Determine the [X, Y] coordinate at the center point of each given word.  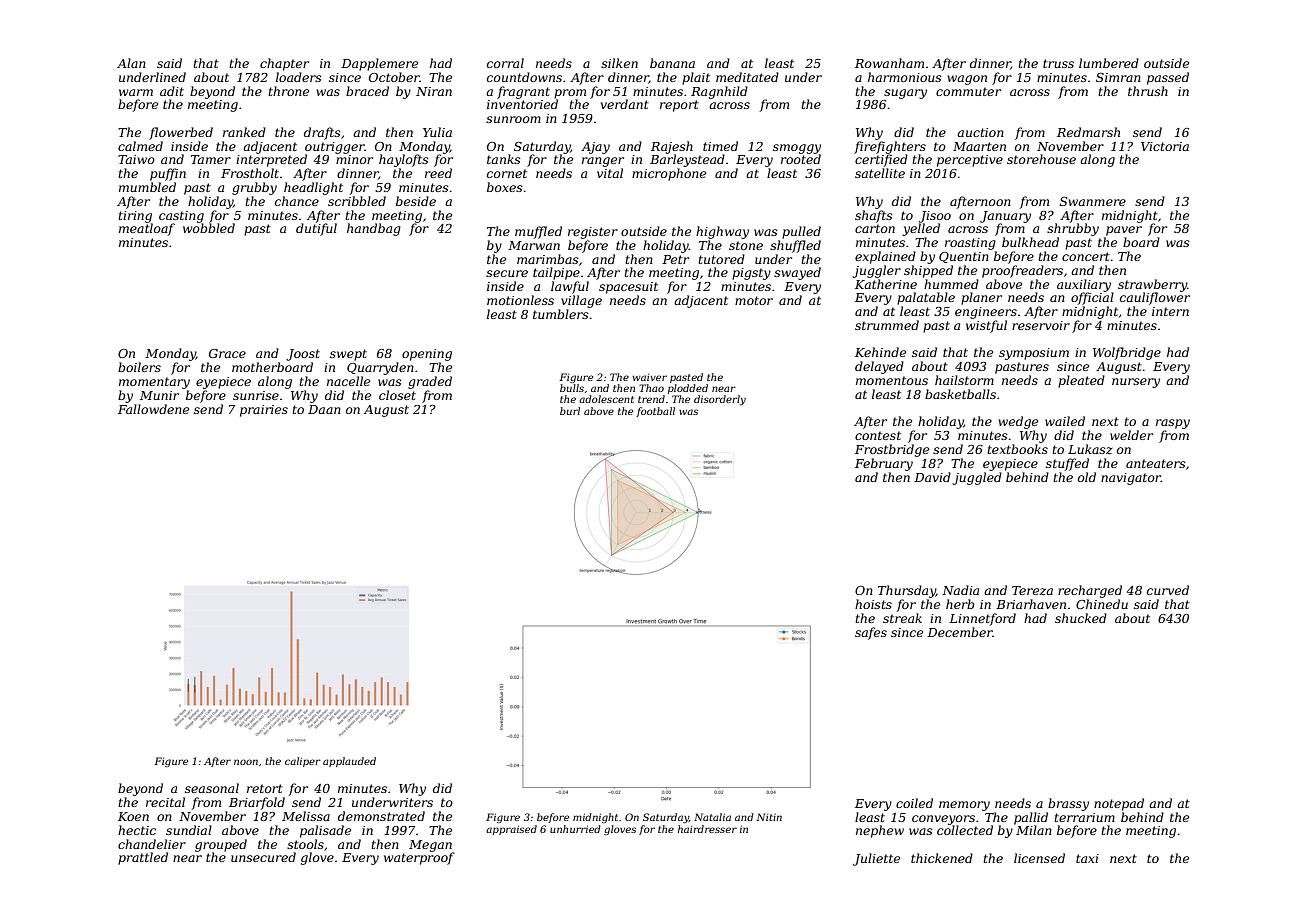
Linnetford [982, 619]
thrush [1148, 91]
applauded [349, 762]
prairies [264, 411]
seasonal [212, 788]
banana [672, 63]
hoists [873, 604]
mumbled [147, 187]
